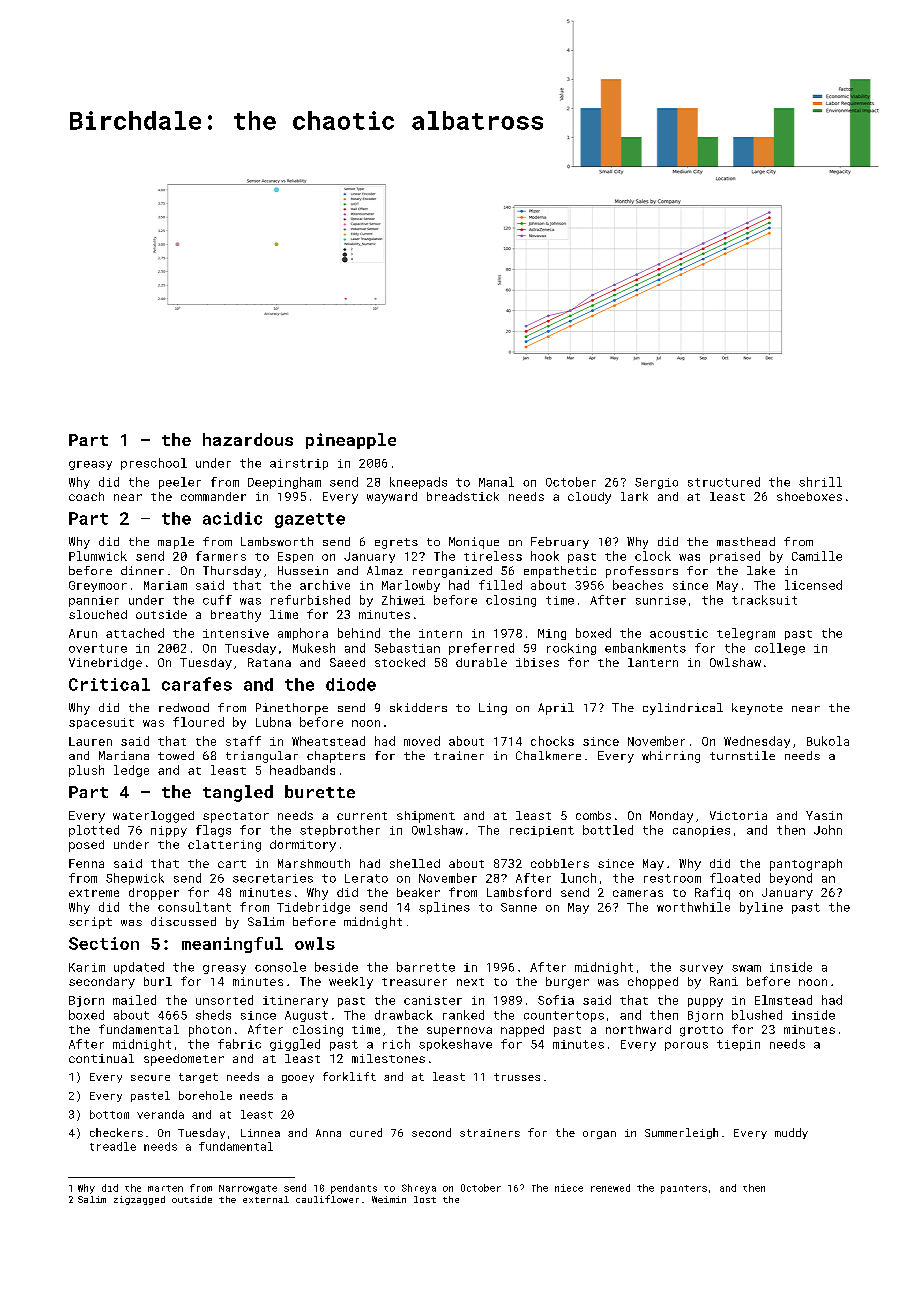  Describe the element at coordinates (366, 878) in the document. I see `Lerato` at that location.
